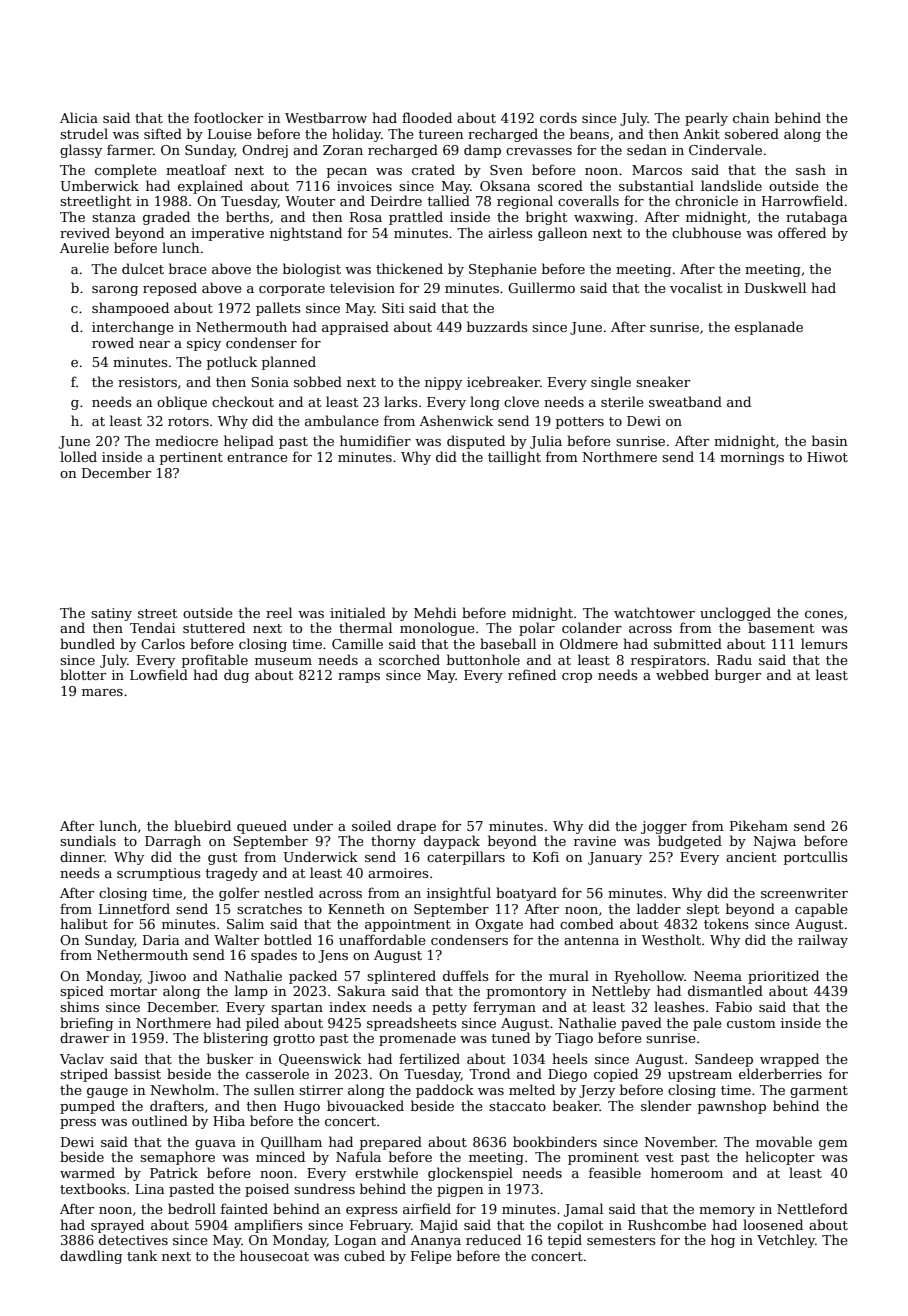 The image size is (908, 1316). What do you see at coordinates (510, 232) in the screenshot?
I see `airless` at bounding box center [510, 232].
